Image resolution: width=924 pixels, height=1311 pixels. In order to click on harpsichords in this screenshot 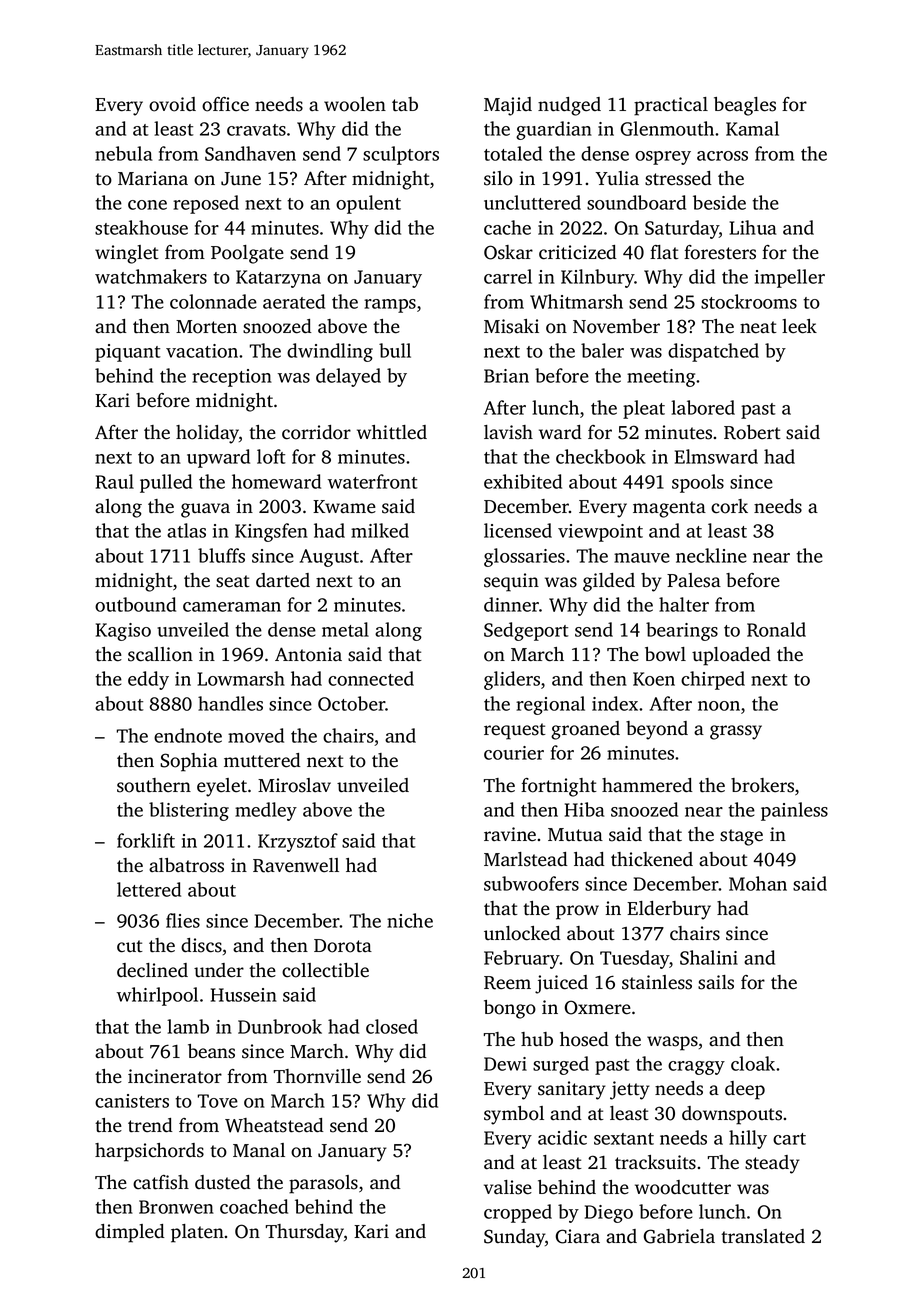, I will do `click(149, 1152)`.
